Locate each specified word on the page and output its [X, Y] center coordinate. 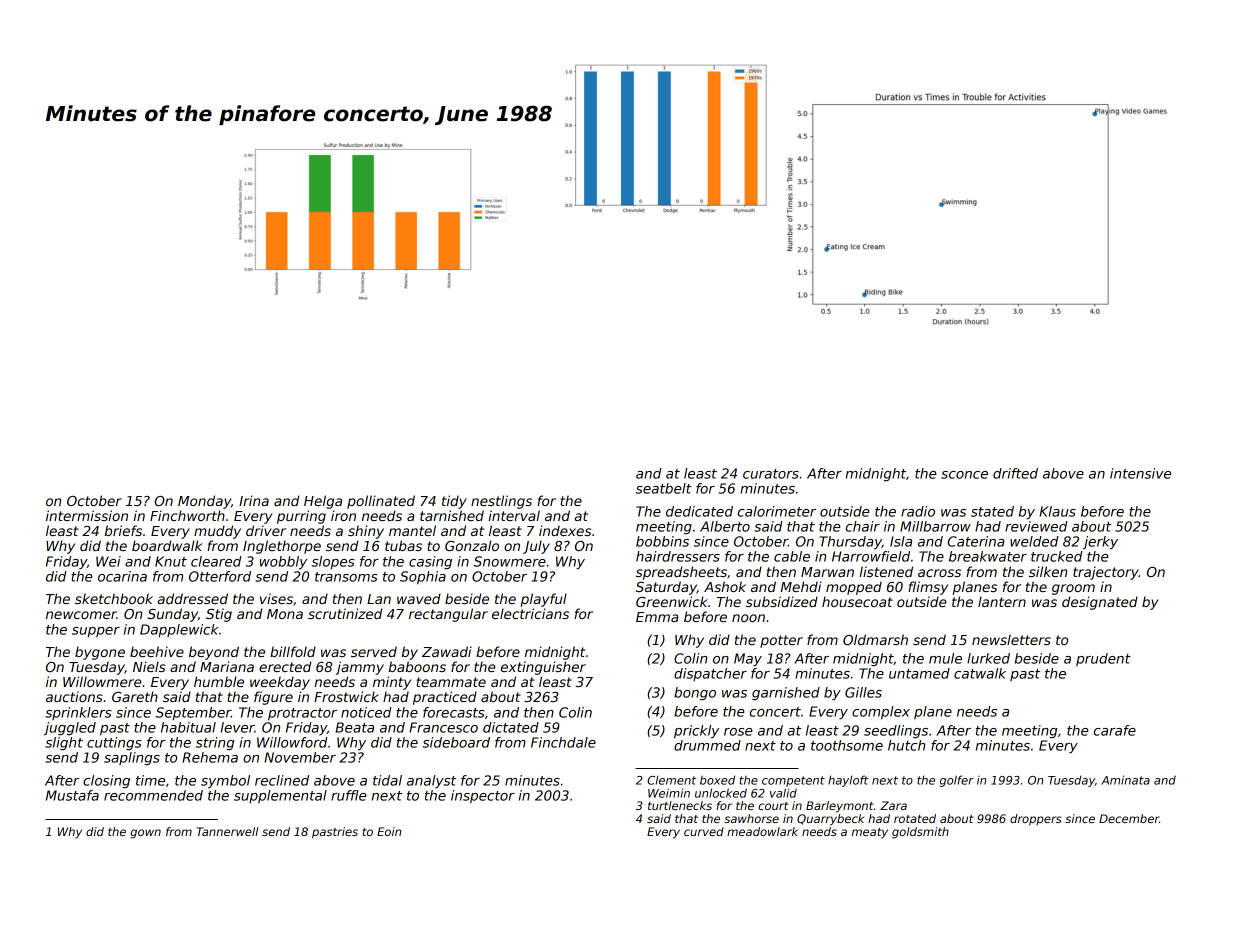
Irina [254, 500]
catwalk [980, 673]
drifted [1015, 473]
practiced [445, 698]
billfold [293, 651]
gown [145, 834]
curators [771, 474]
